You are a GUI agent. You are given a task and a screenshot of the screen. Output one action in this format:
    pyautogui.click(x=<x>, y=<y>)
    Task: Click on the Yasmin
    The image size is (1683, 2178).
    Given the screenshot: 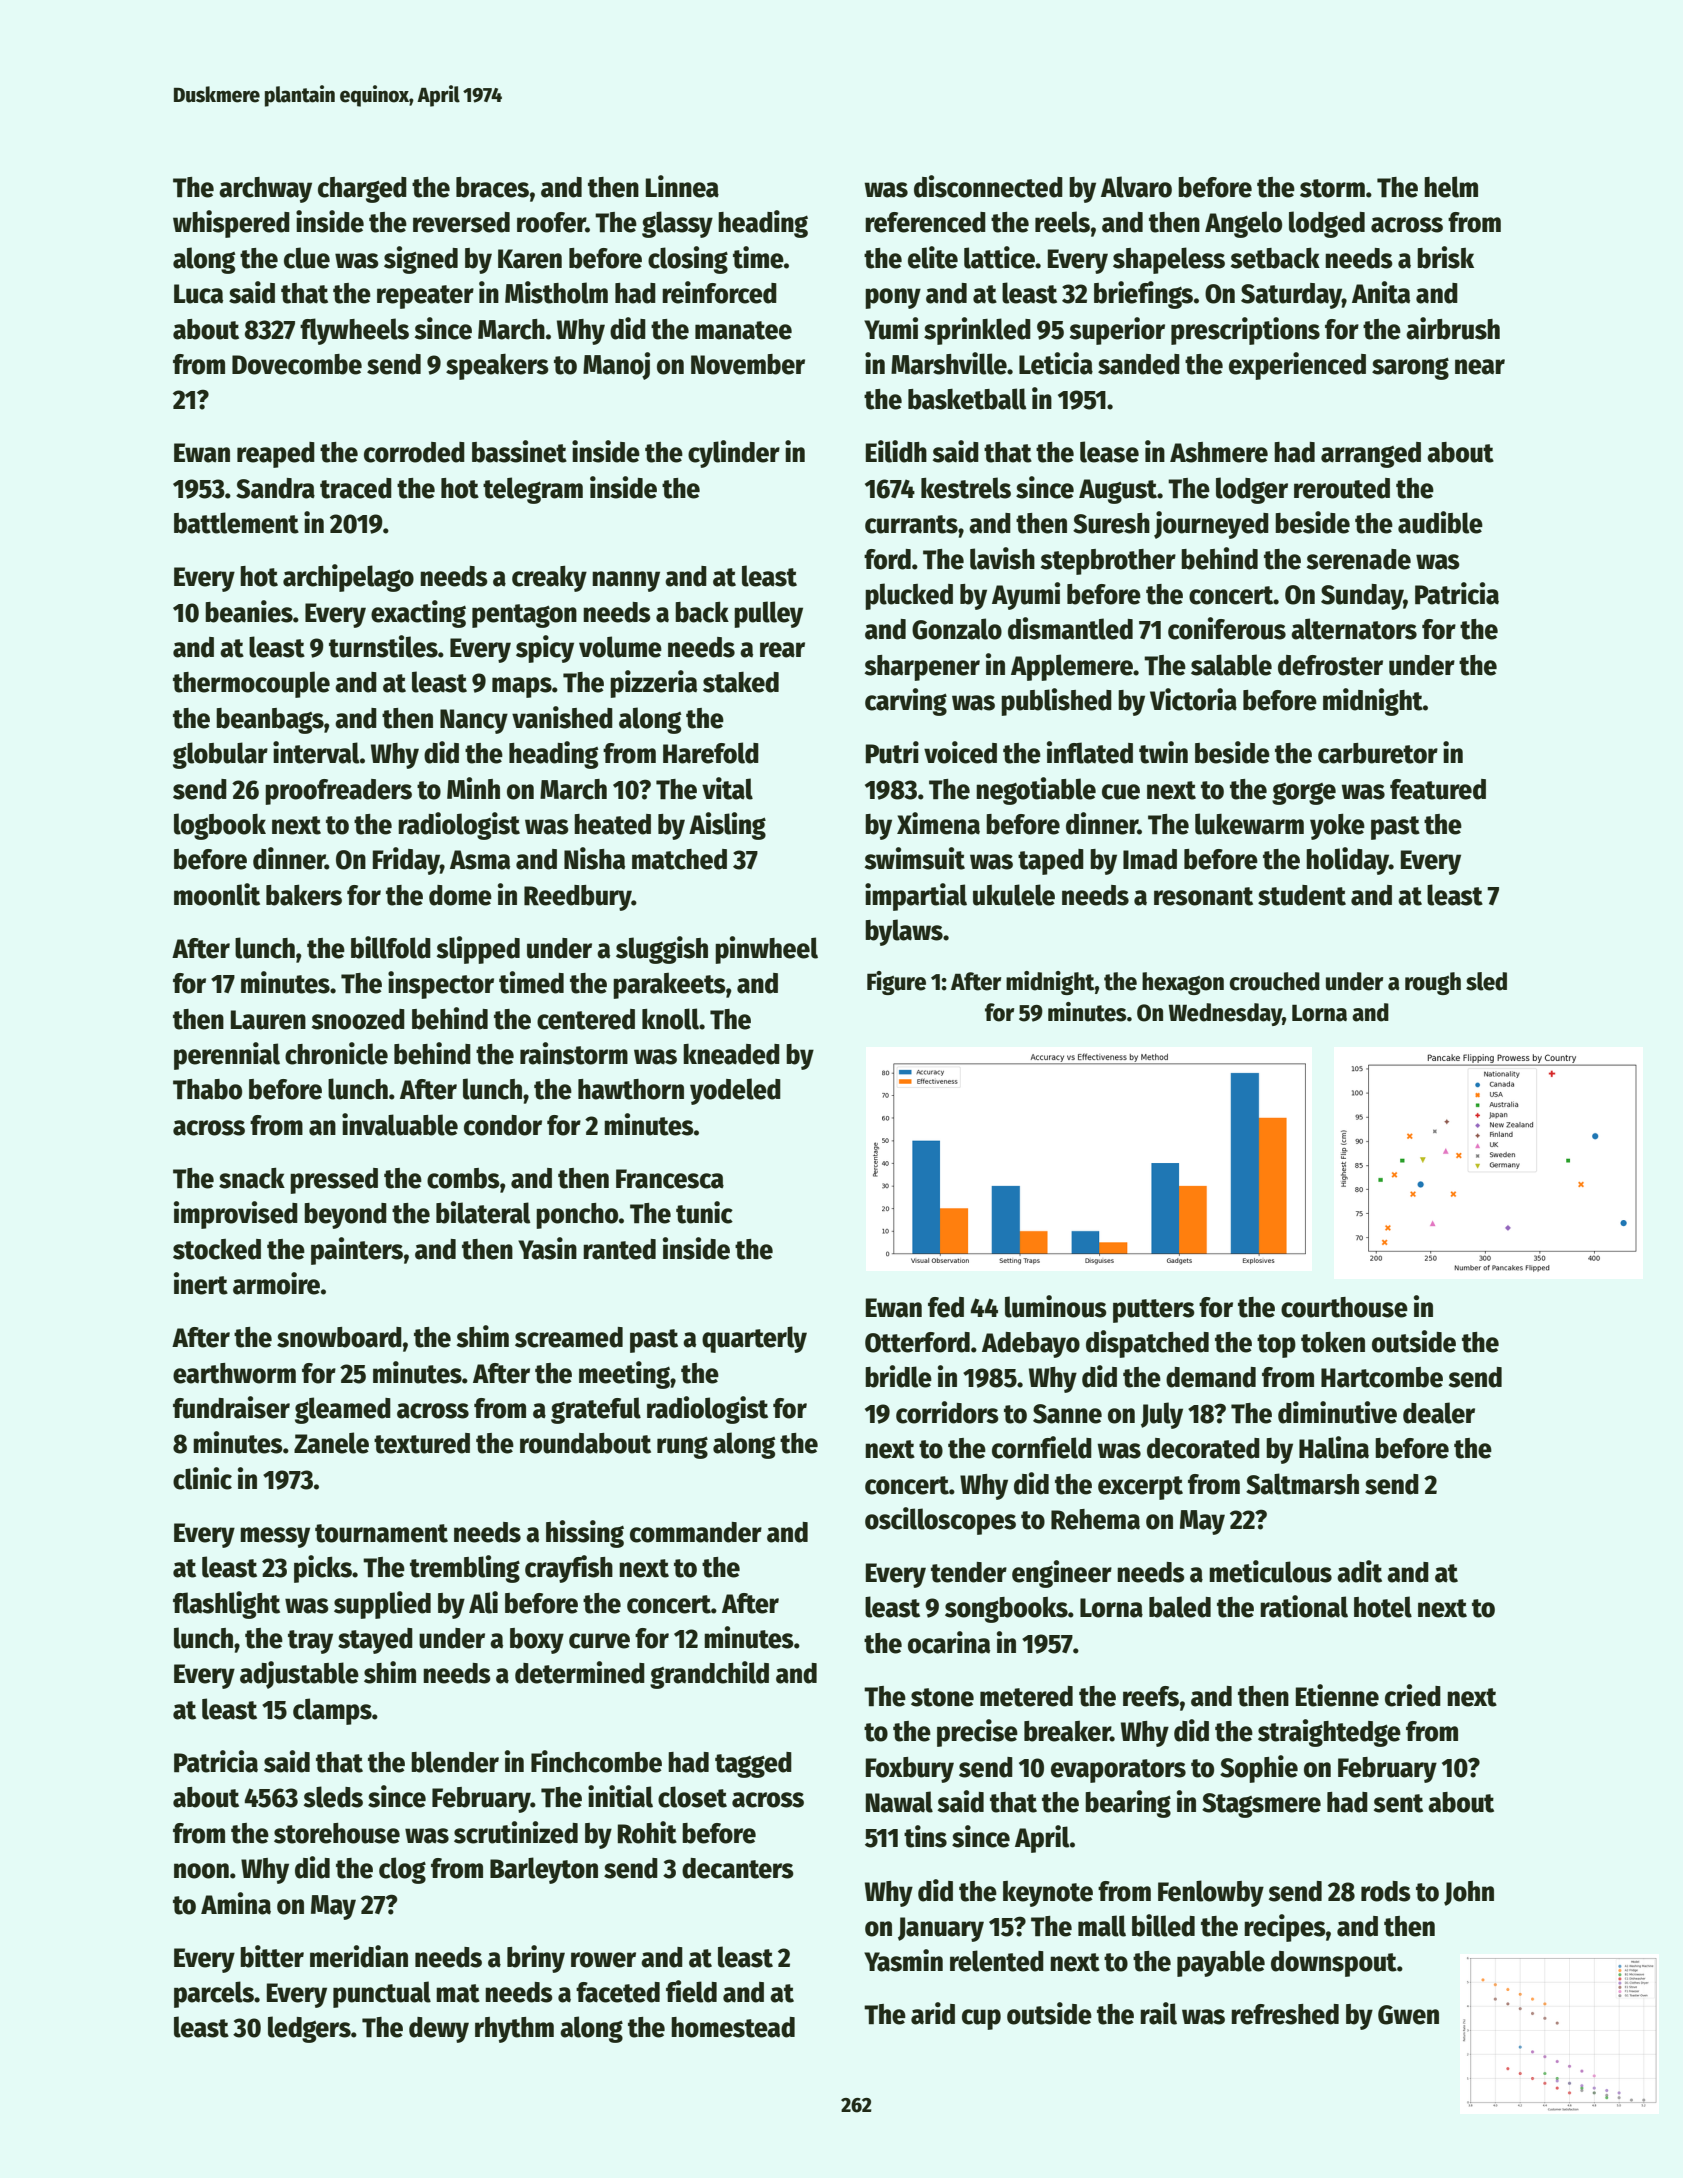 What is the action you would take?
    pyautogui.click(x=903, y=1960)
